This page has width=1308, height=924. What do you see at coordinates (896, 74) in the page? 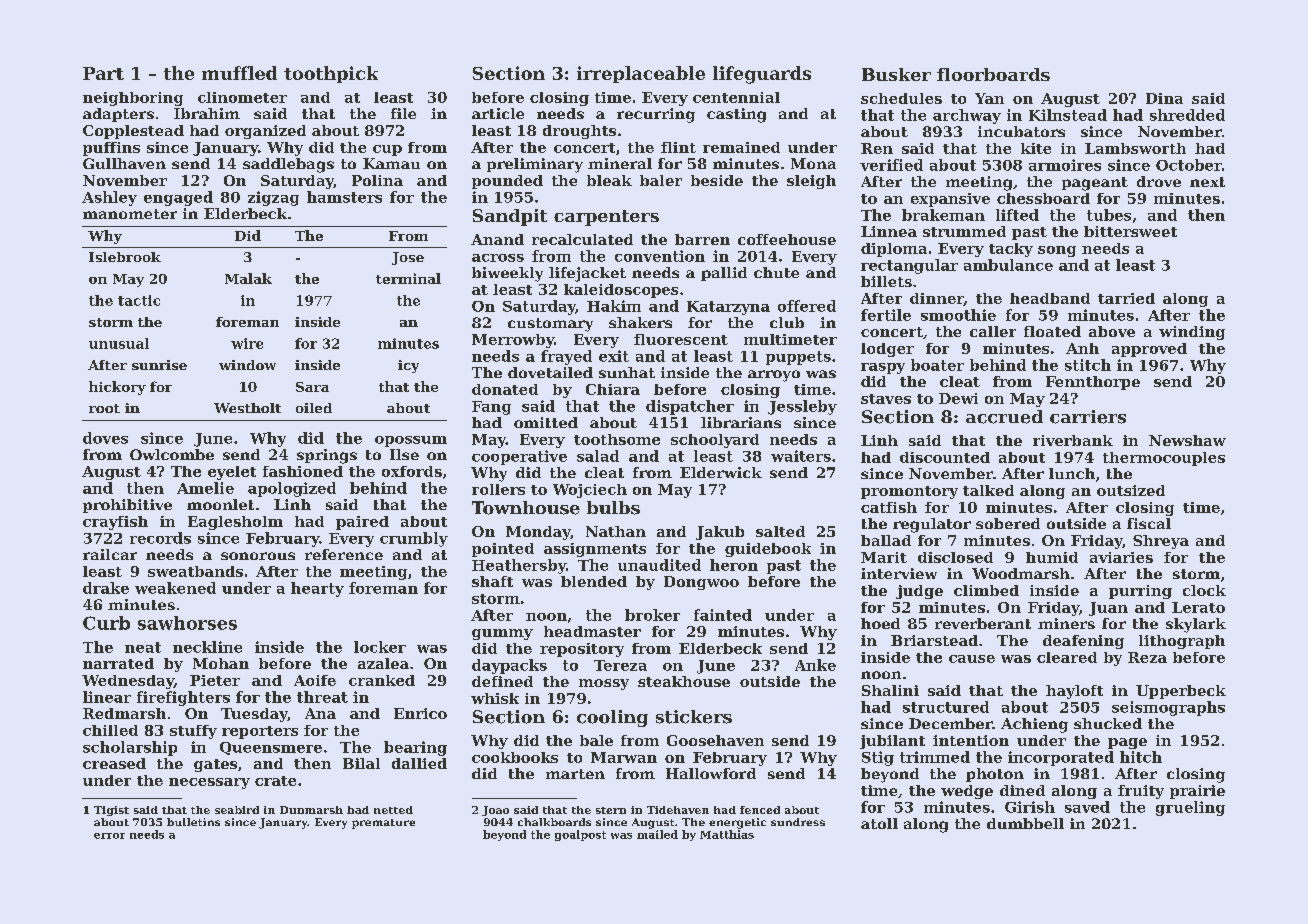
I see `Busker` at bounding box center [896, 74].
